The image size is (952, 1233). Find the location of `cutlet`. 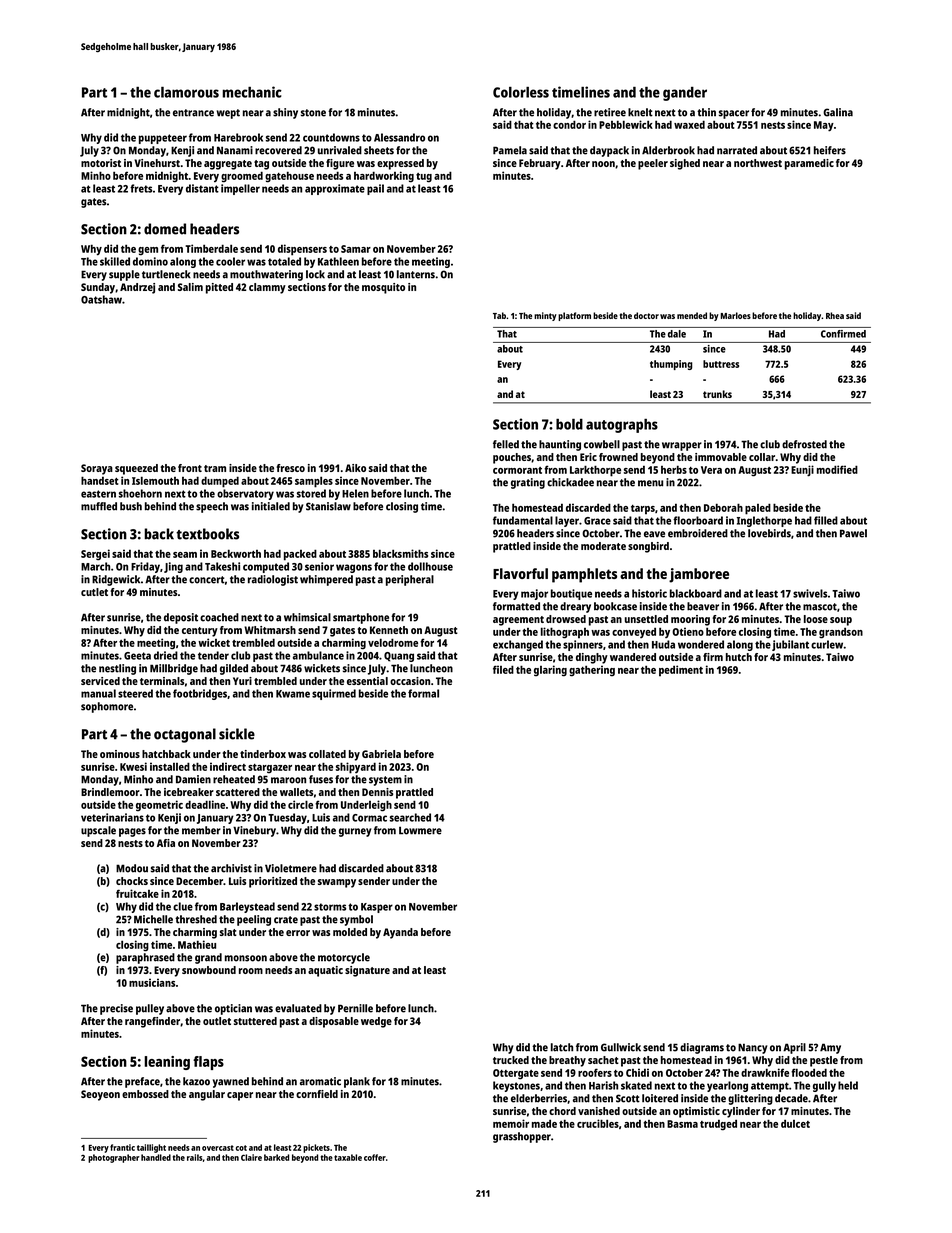

cutlet is located at coordinates (94, 592).
